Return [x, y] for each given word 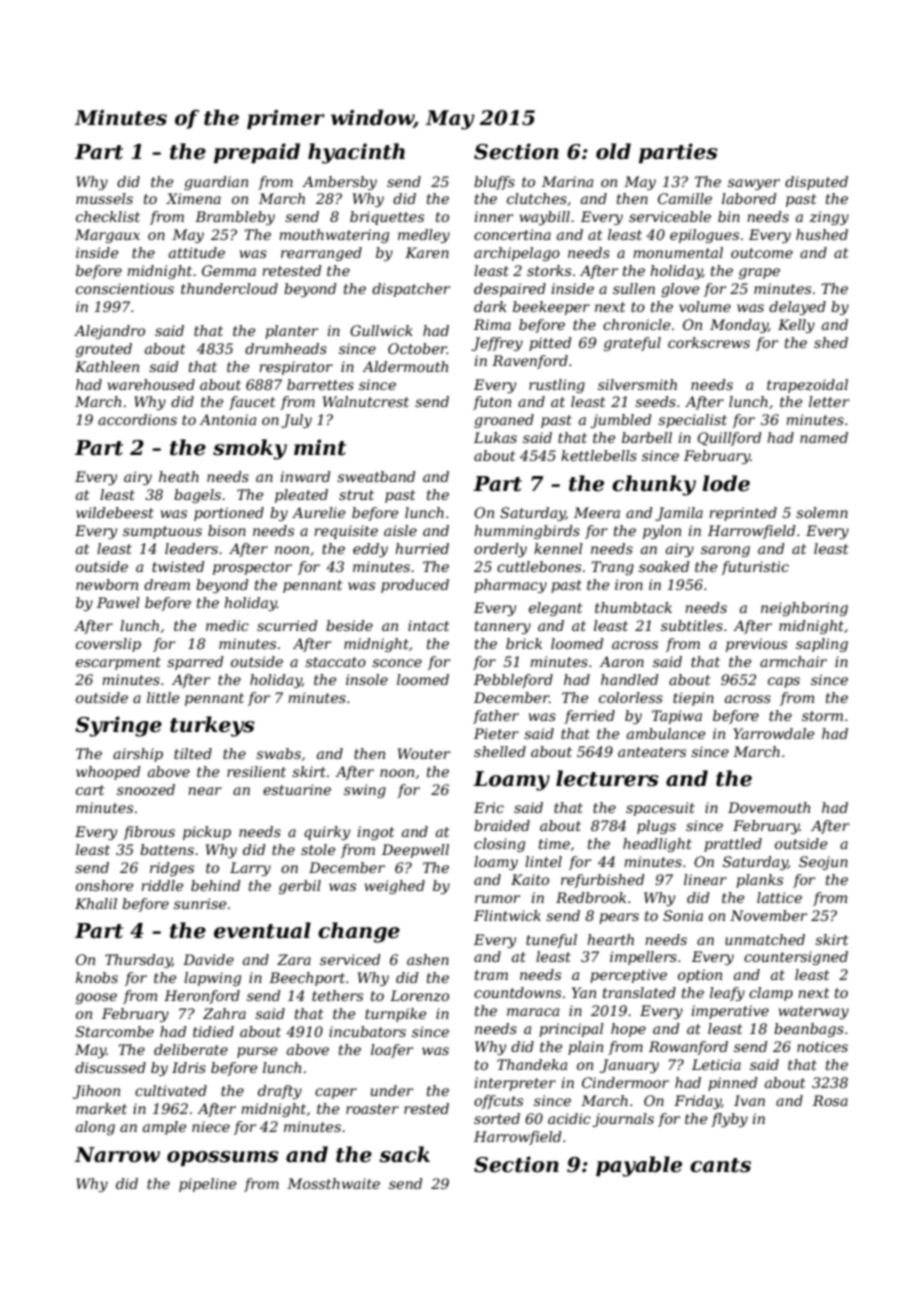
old [613, 151]
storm [822, 716]
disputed [816, 183]
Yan [584, 992]
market [101, 1108]
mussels [104, 198]
